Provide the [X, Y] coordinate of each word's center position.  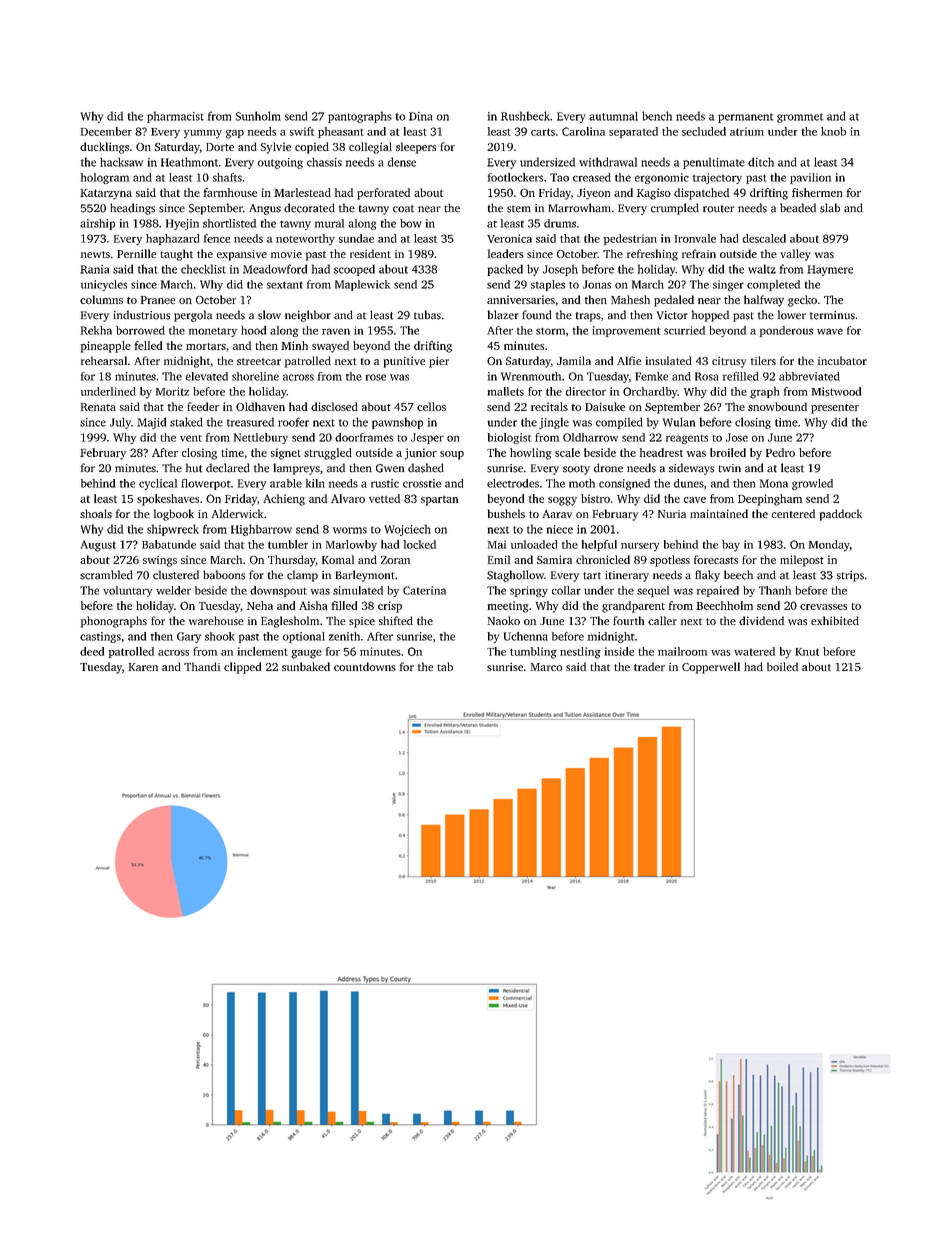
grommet [800, 118]
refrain [699, 253]
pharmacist [175, 117]
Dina [420, 116]
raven [336, 331]
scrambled [106, 575]
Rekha [96, 330]
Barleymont [365, 576]
